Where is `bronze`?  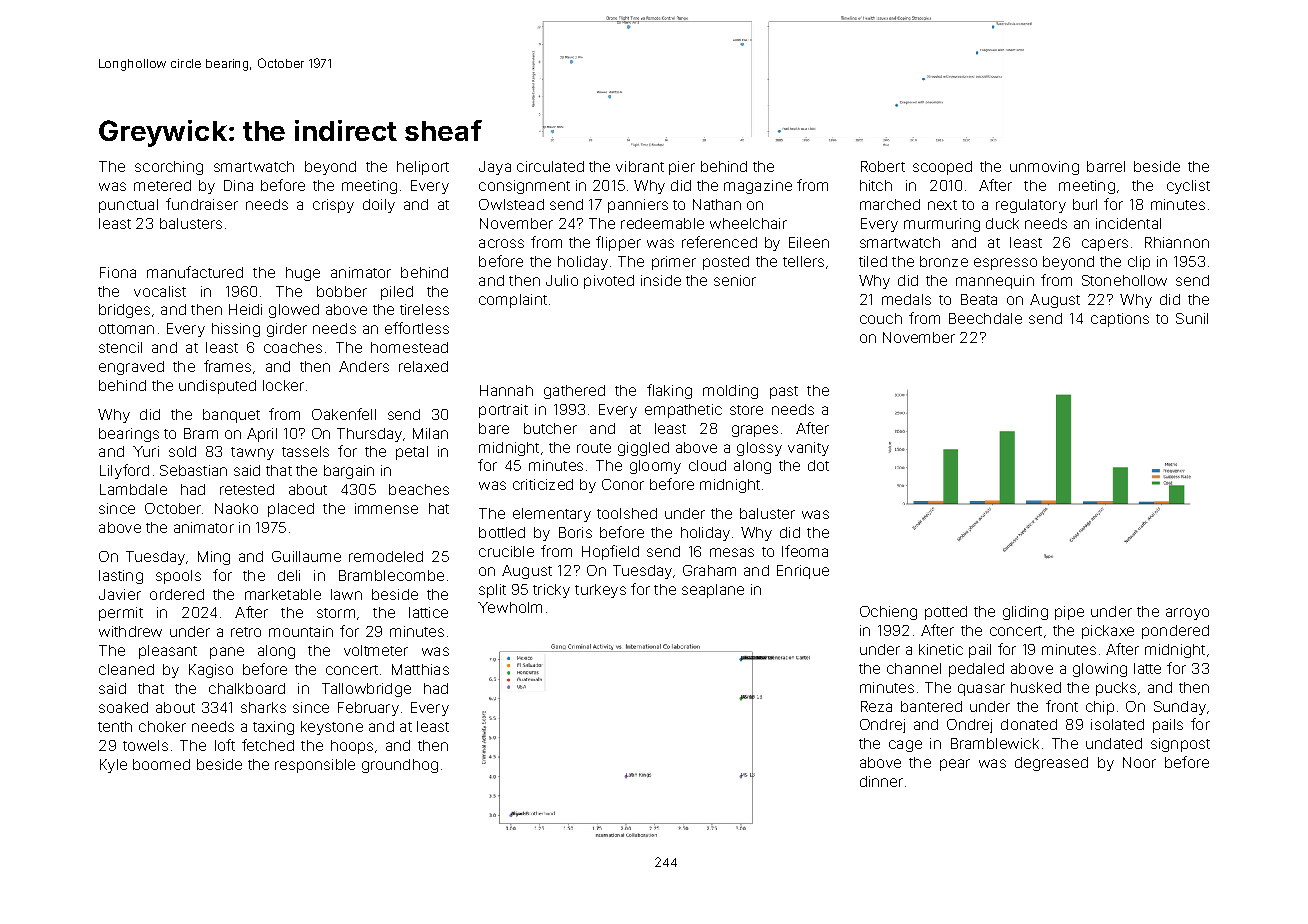 bronze is located at coordinates (944, 261).
